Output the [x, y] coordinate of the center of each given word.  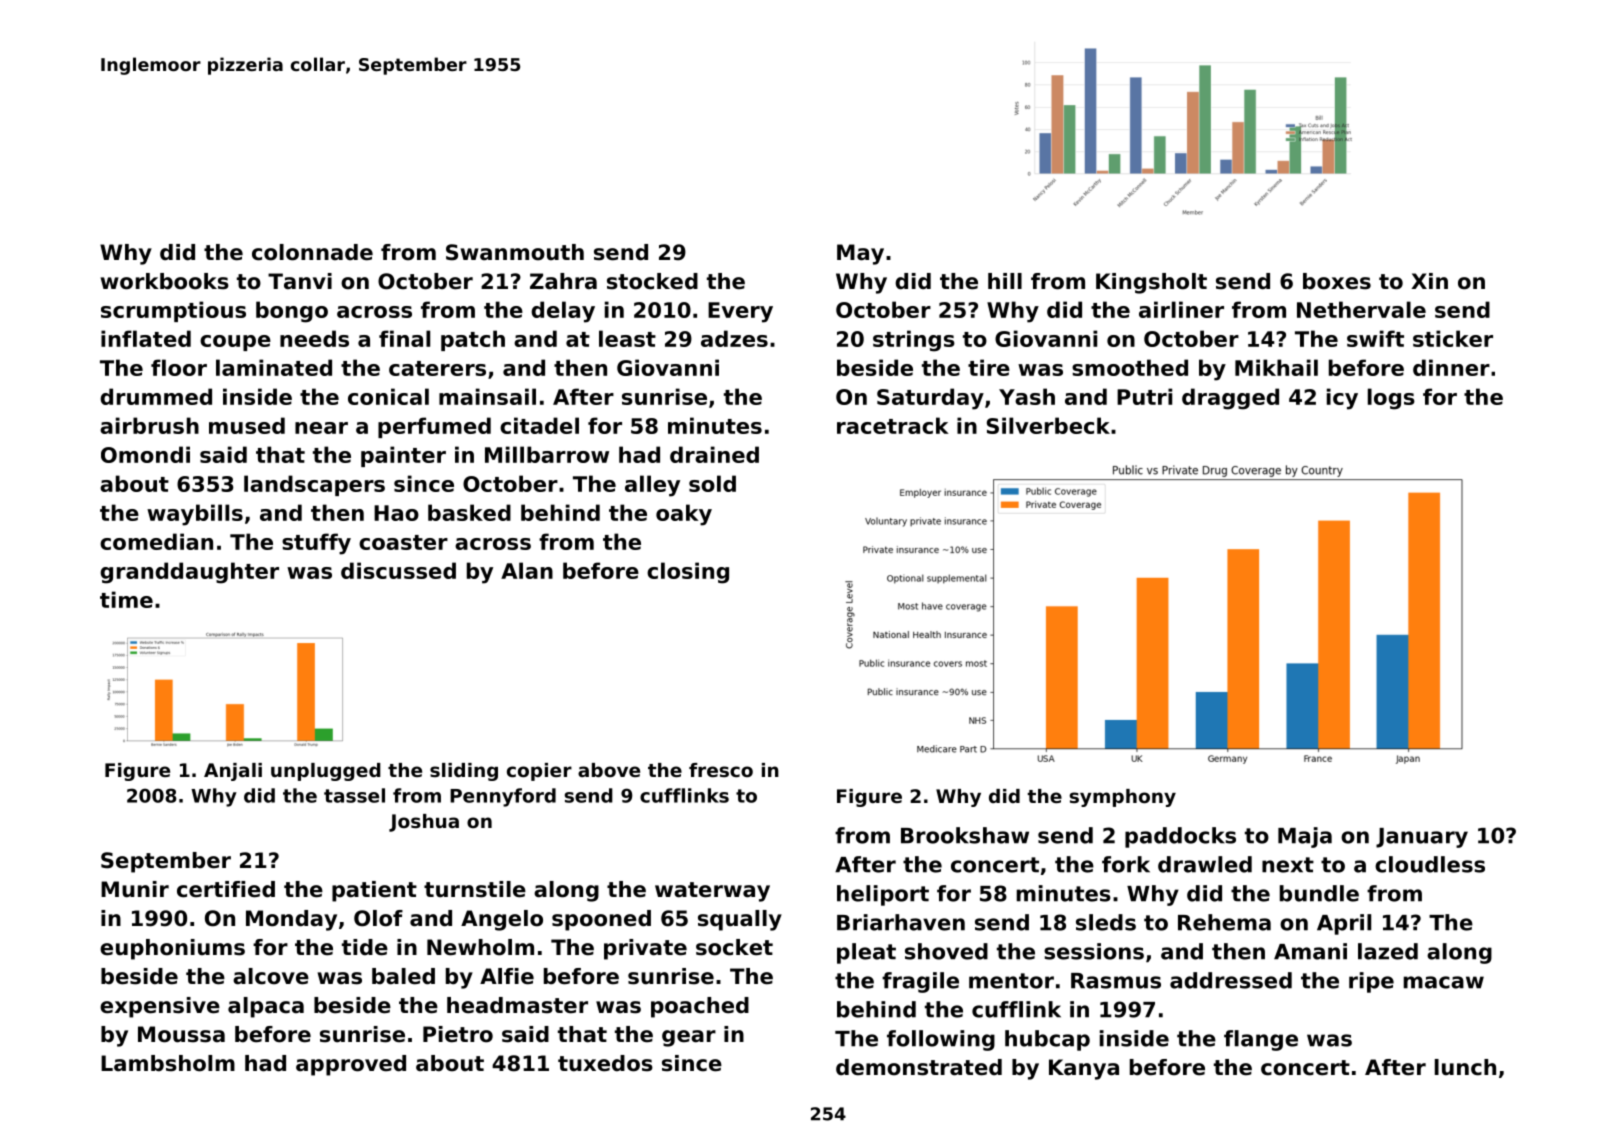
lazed [1388, 951]
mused [247, 425]
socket [734, 947]
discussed [398, 570]
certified [226, 889]
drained [714, 454]
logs [1391, 399]
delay [563, 312]
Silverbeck [1048, 425]
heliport [883, 895]
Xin [1429, 281]
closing [688, 573]
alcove [271, 976]
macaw [1443, 982]
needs [314, 338]
